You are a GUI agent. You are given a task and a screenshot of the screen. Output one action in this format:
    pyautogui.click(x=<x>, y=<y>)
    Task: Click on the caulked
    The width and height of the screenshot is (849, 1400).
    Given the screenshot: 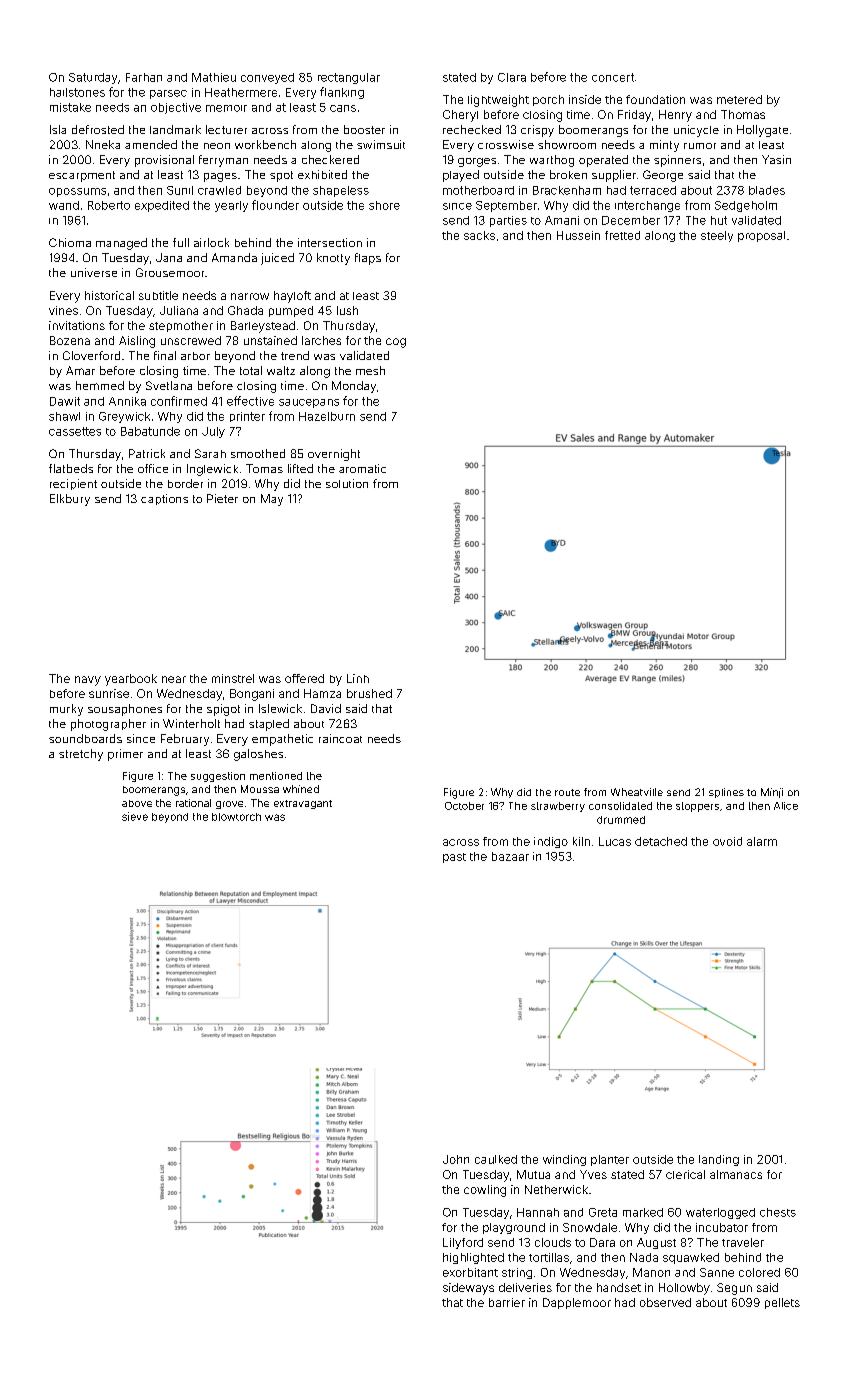 What is the action you would take?
    pyautogui.click(x=496, y=1159)
